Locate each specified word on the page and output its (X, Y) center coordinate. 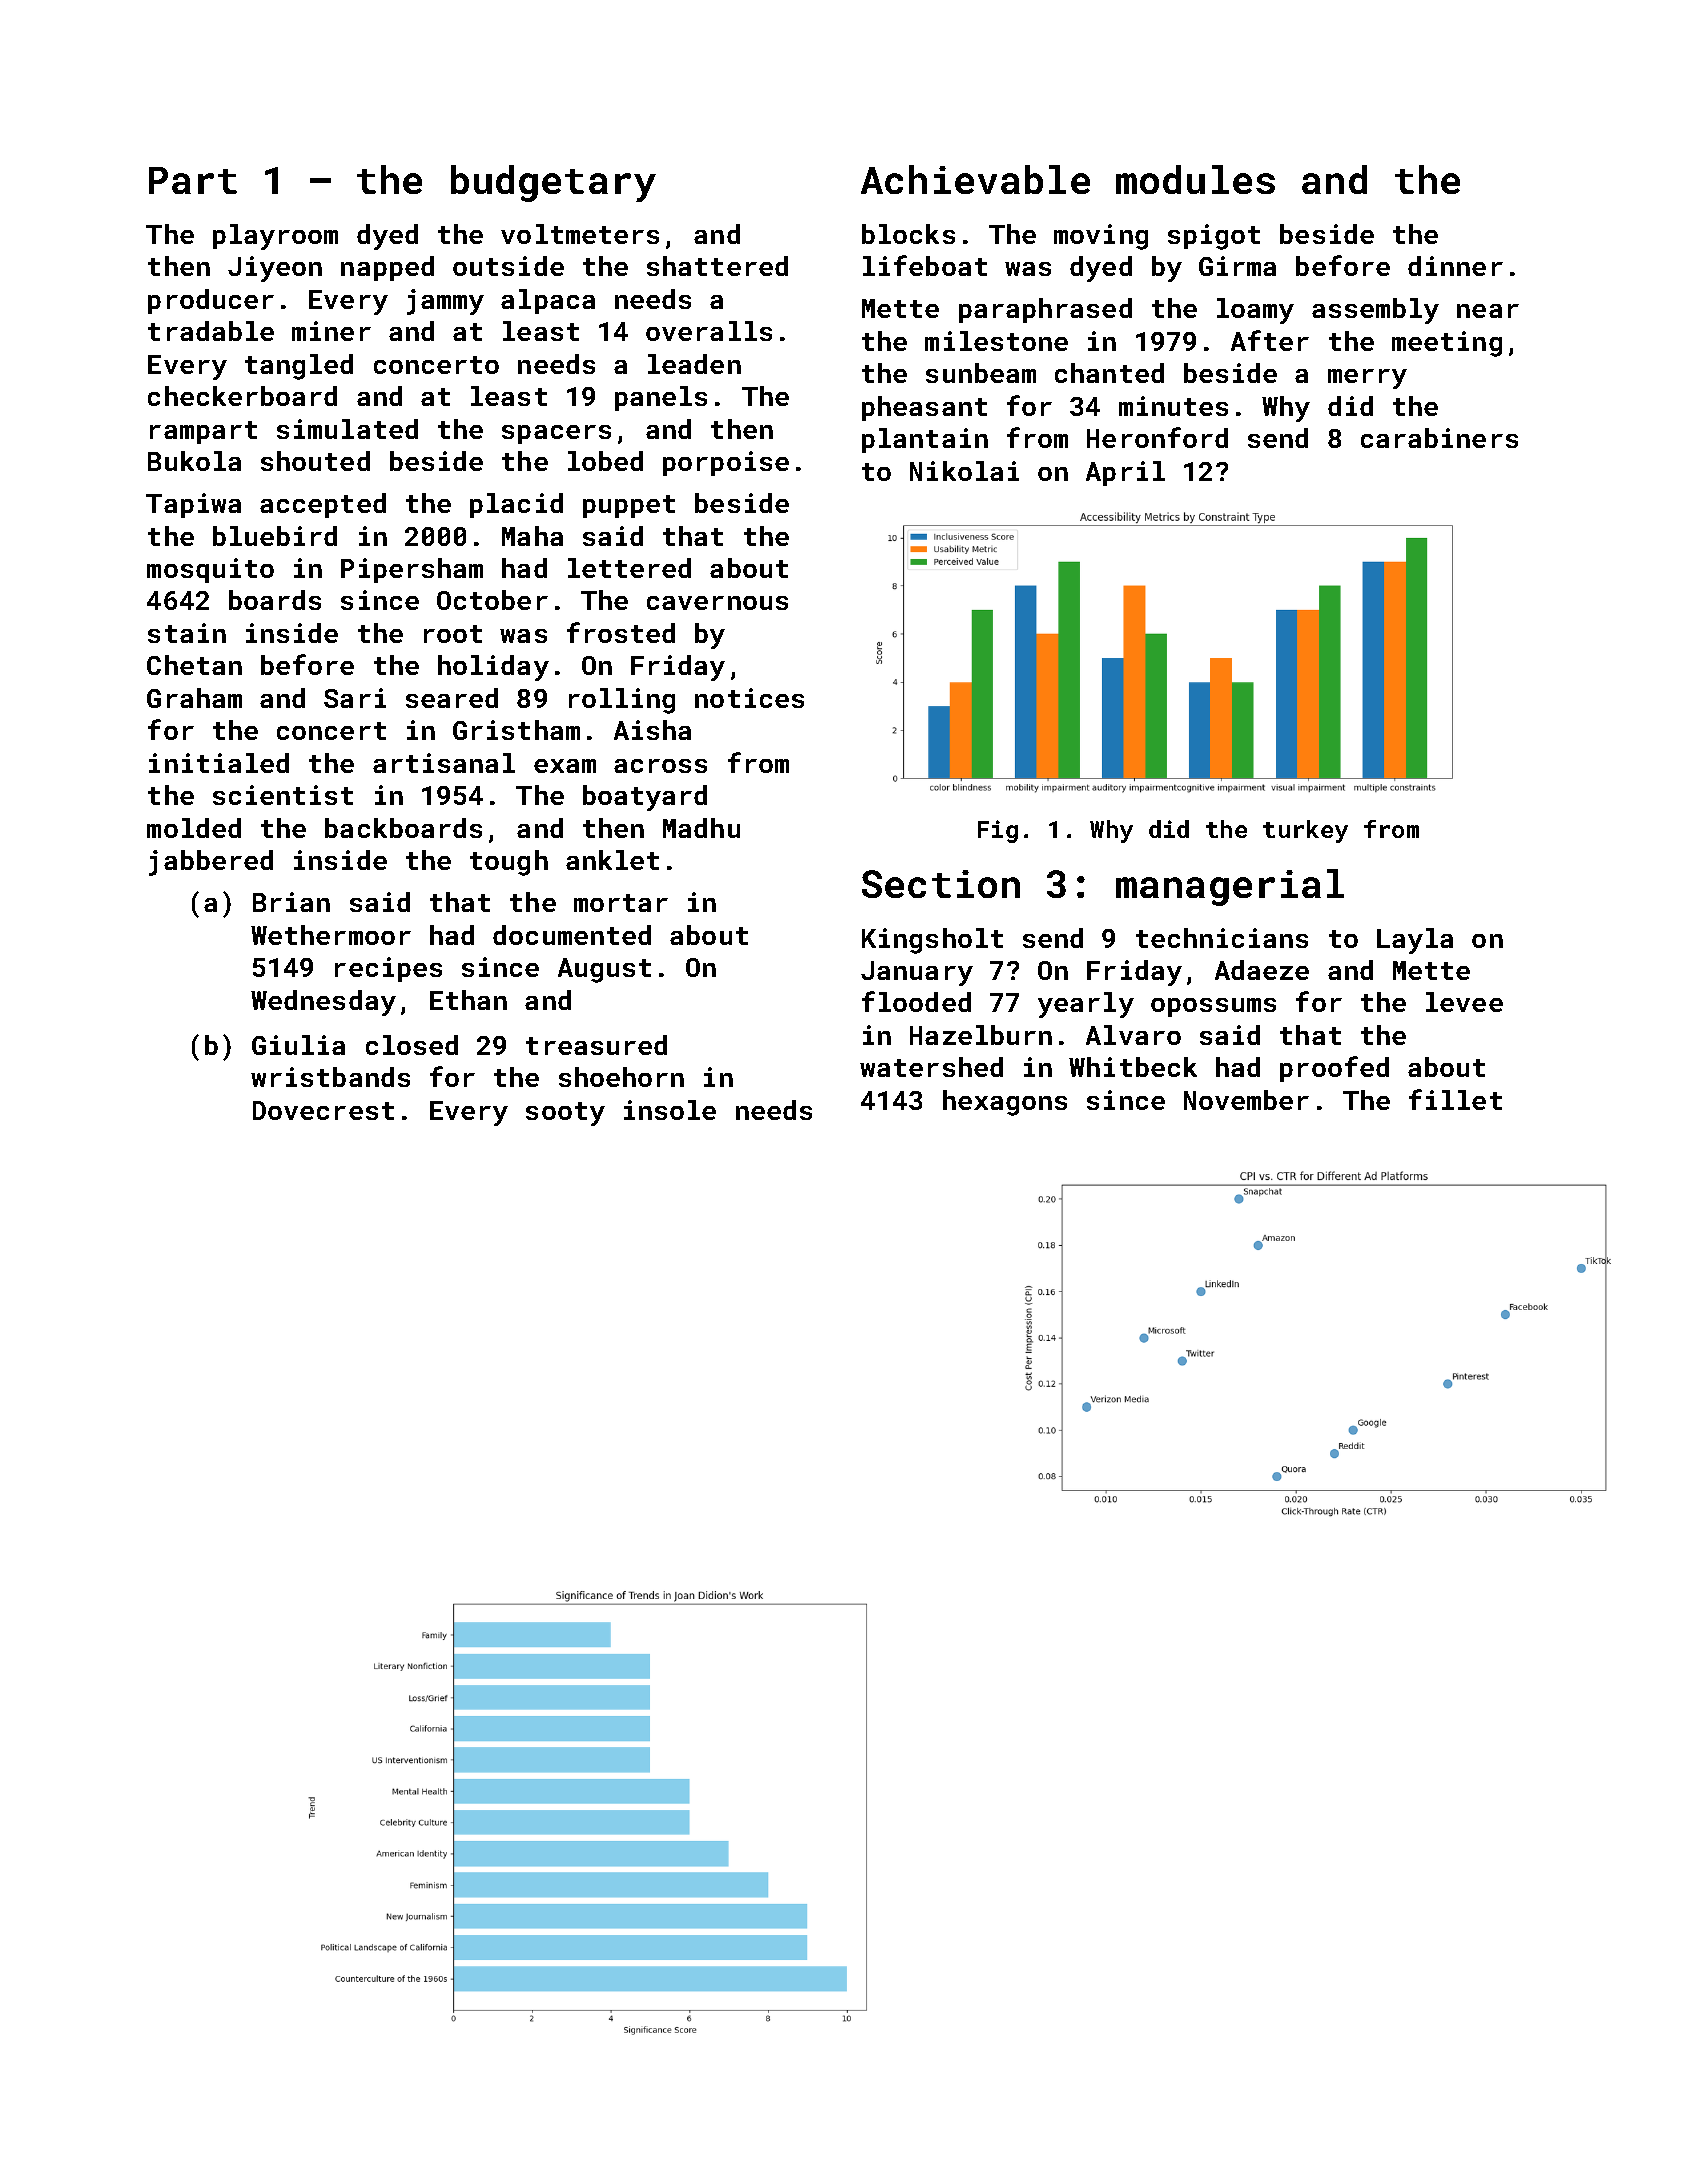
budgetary (553, 183)
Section (941, 884)
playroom (275, 237)
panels (661, 398)
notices (749, 698)
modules (1195, 179)
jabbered (211, 863)
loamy (1255, 311)
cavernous (717, 603)
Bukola (194, 461)
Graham (194, 698)
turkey (1305, 831)
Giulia (298, 1045)
